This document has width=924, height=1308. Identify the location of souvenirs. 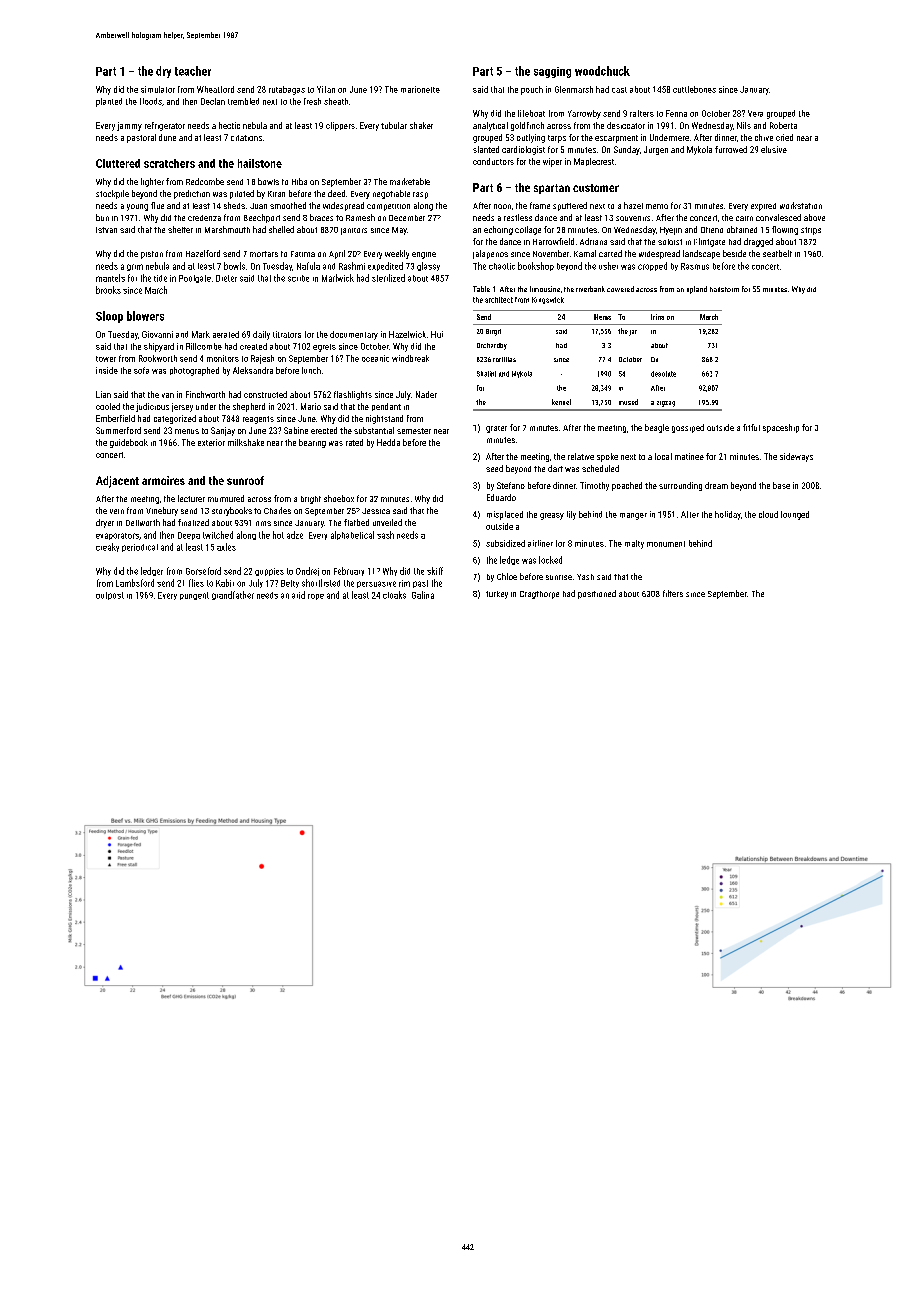
(633, 218).
